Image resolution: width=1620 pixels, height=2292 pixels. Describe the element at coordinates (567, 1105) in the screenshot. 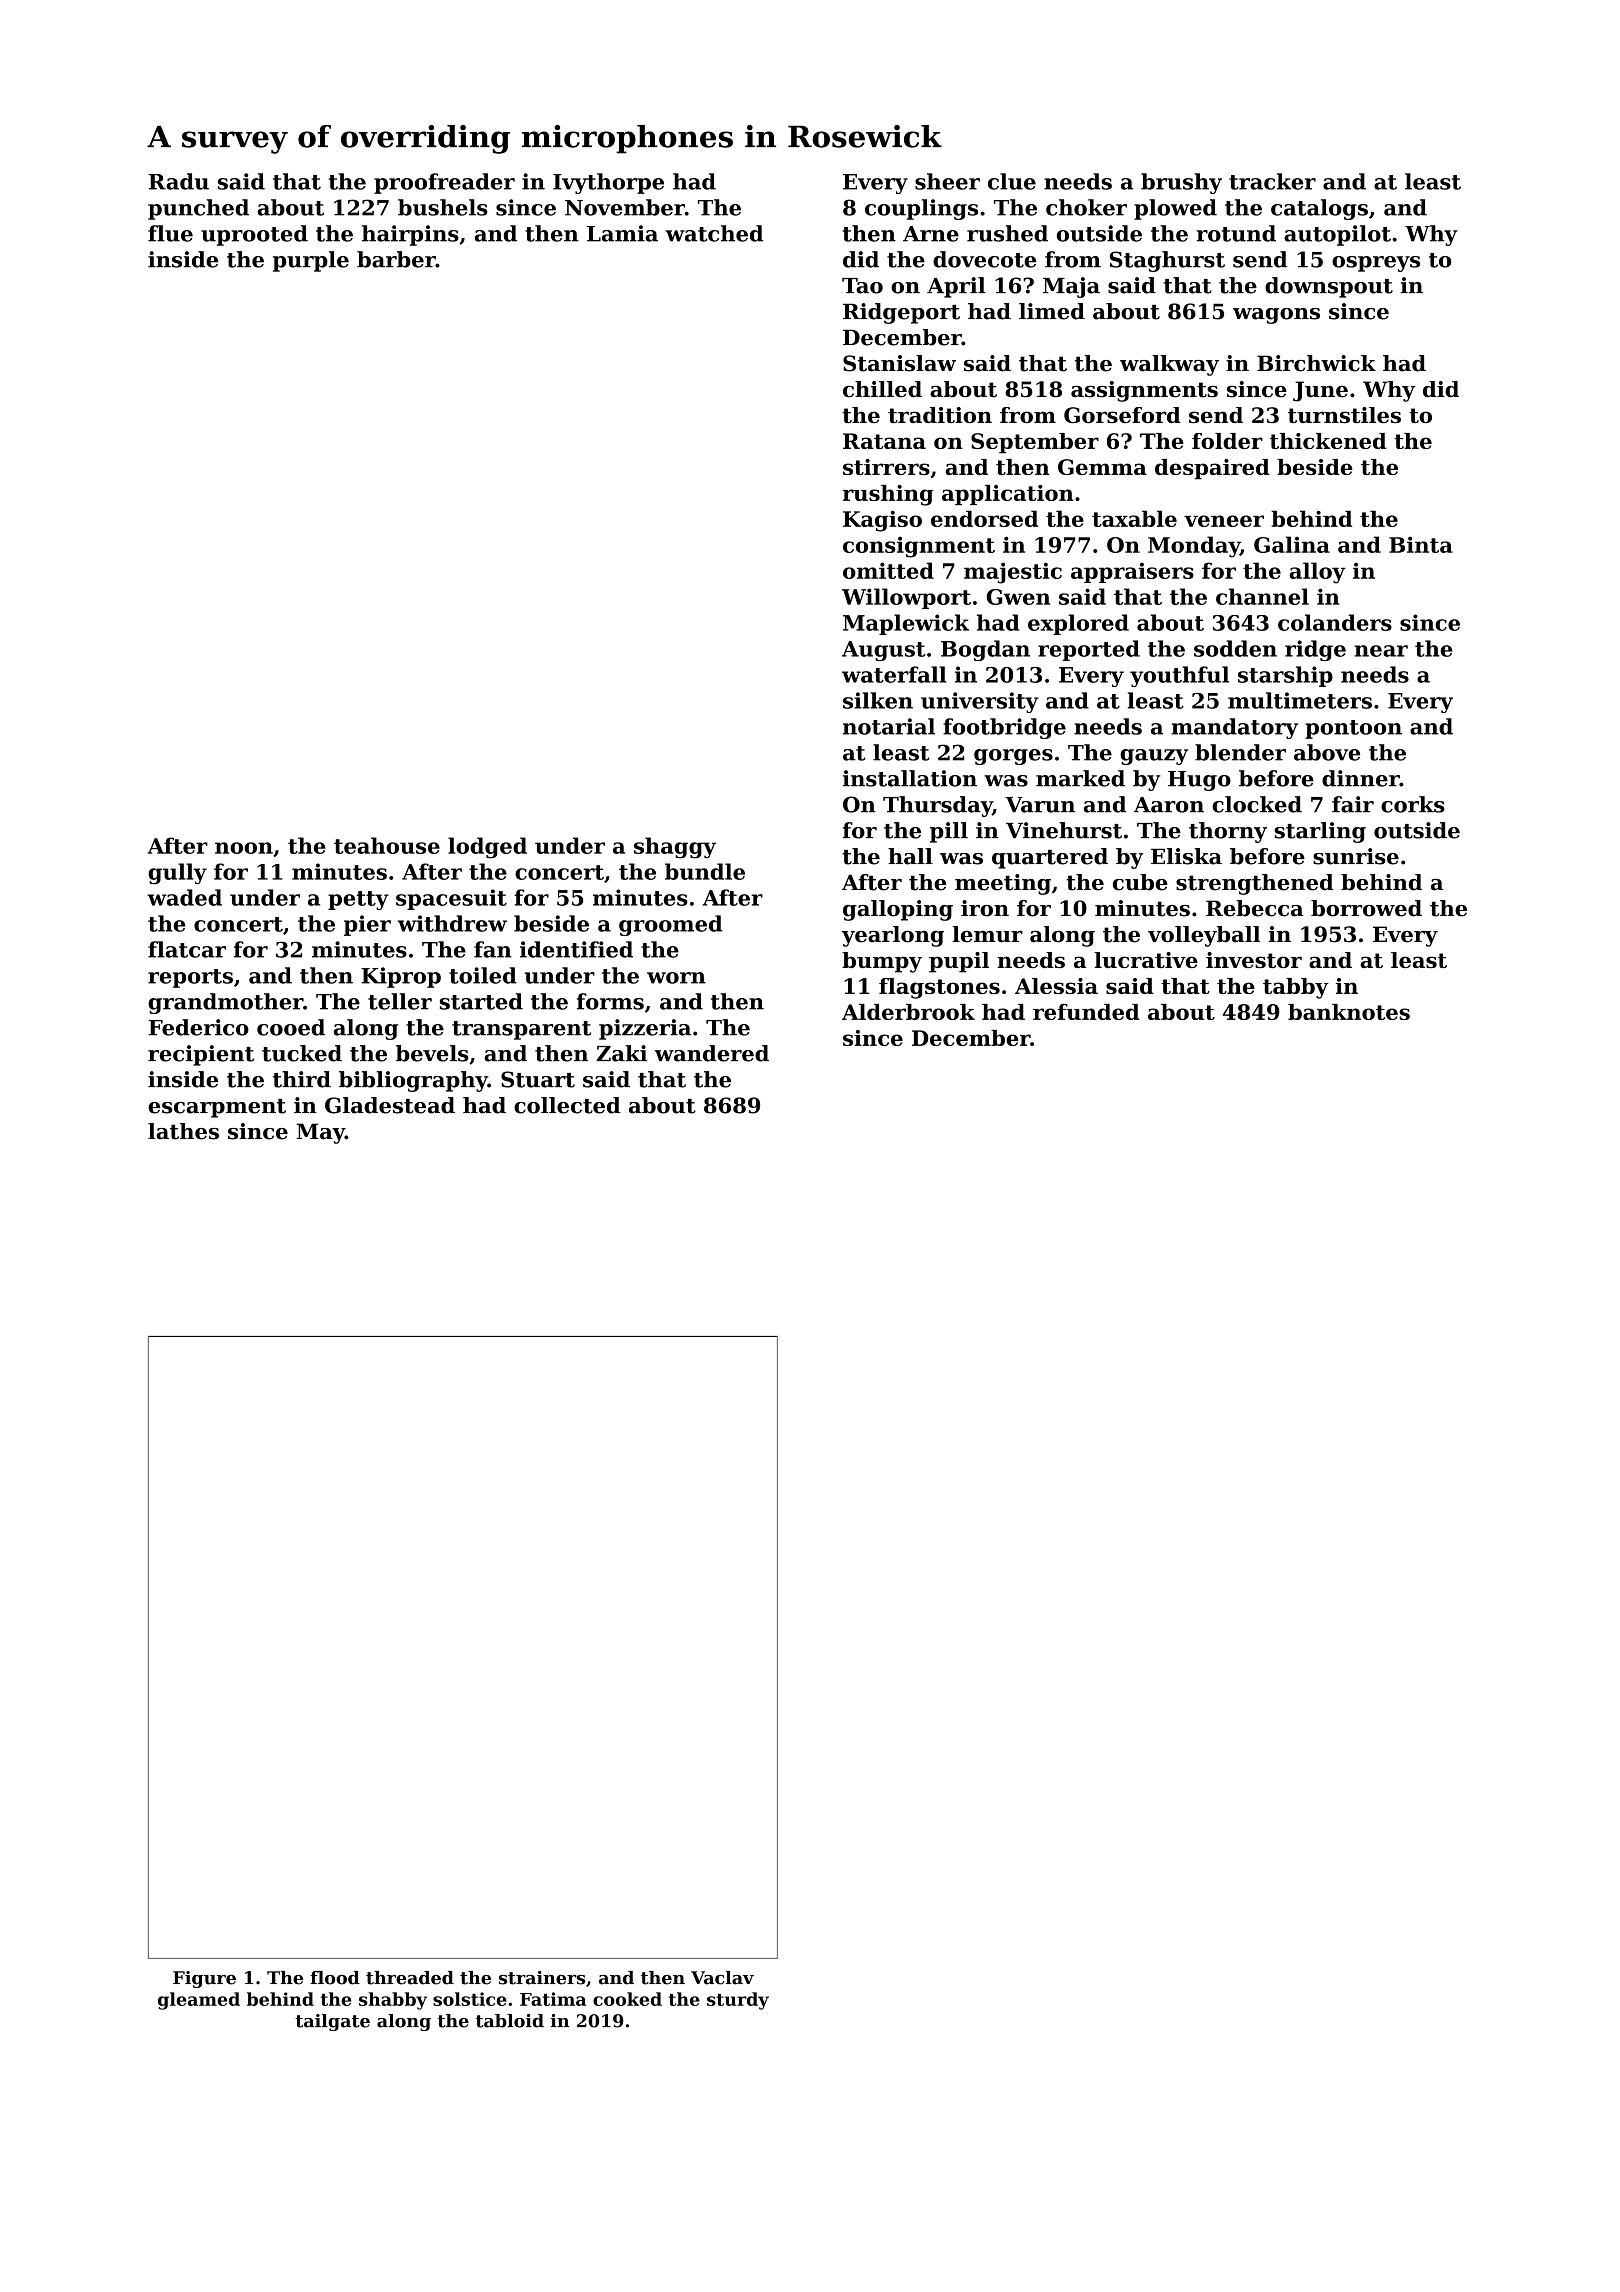

I see `collected` at that location.
